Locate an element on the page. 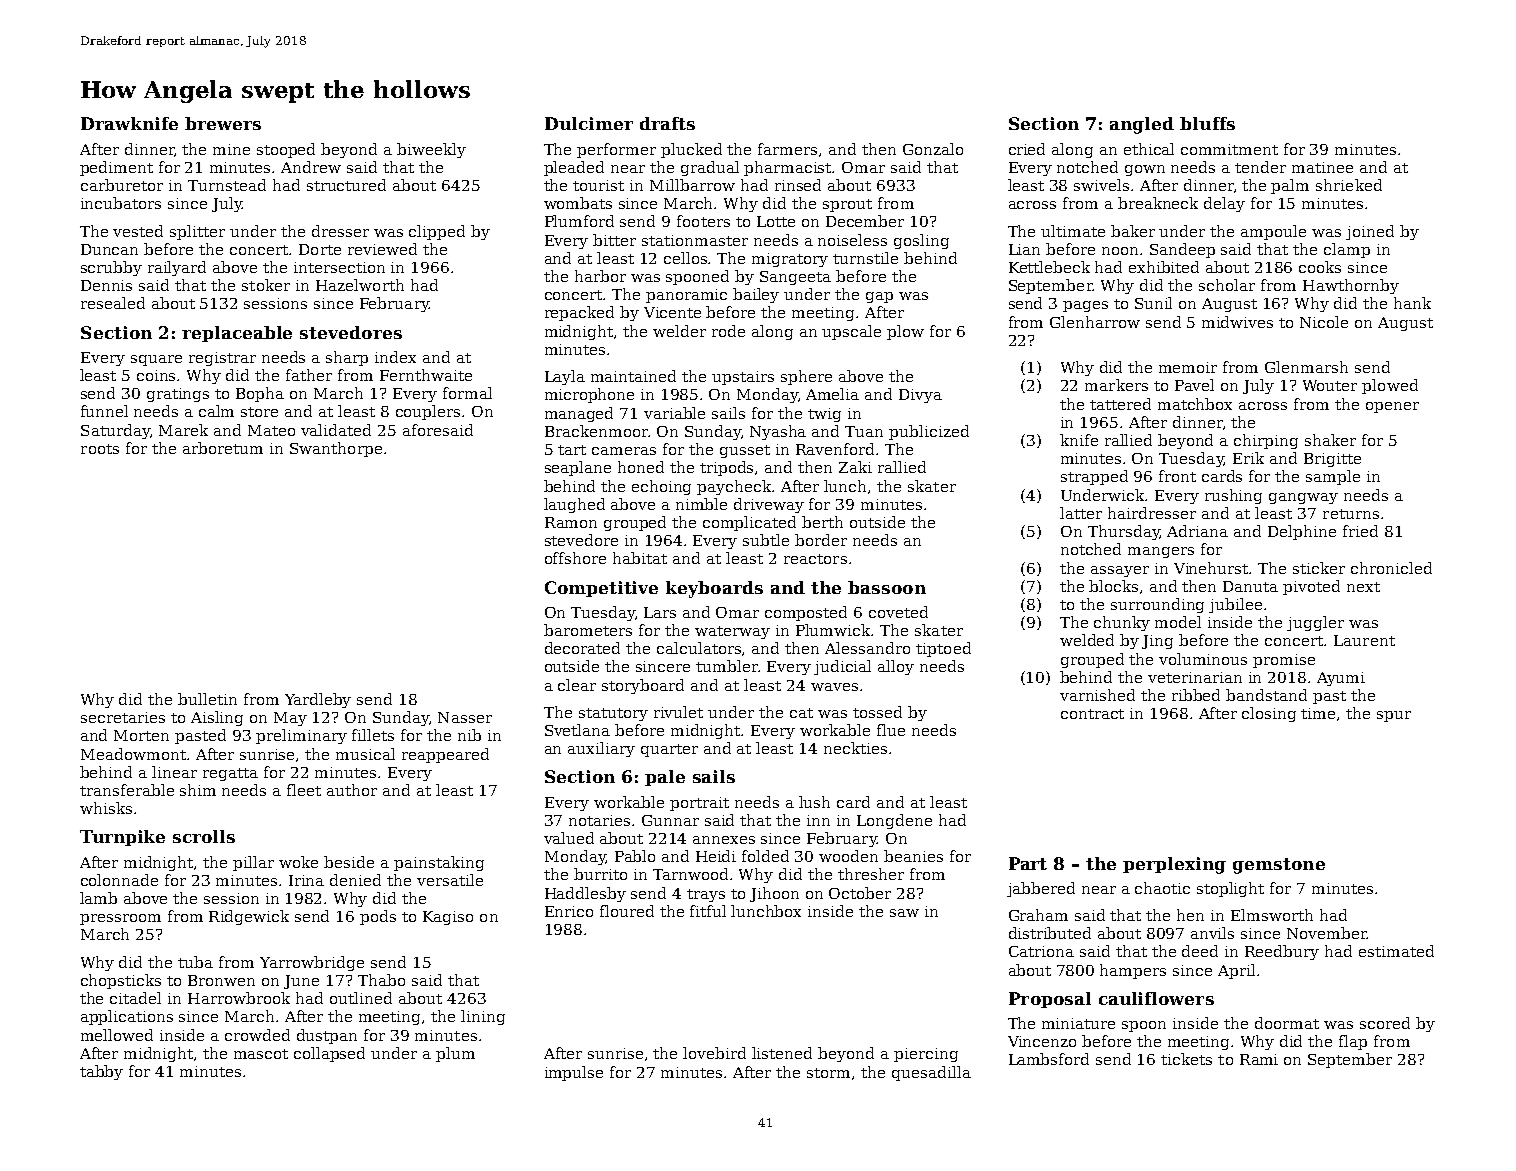 Image resolution: width=1516 pixels, height=1171 pixels. bluffs is located at coordinates (1207, 123).
